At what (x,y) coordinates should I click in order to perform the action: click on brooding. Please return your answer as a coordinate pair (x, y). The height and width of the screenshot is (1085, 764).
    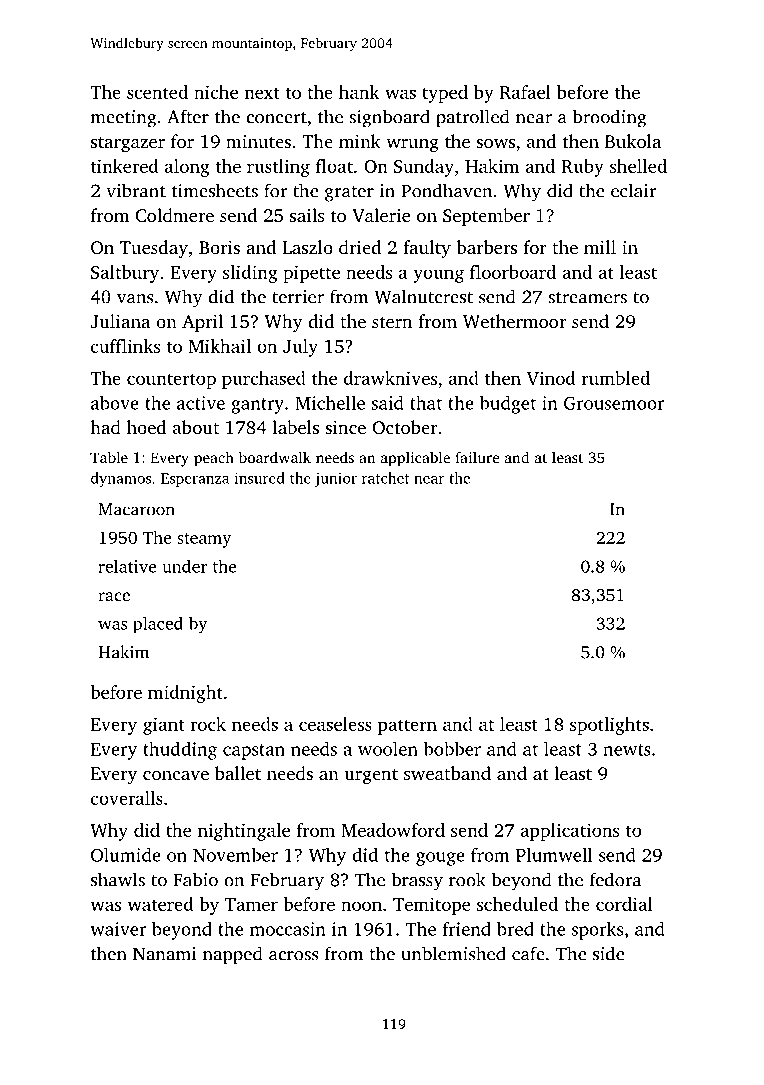
    Looking at the image, I should click on (609, 118).
